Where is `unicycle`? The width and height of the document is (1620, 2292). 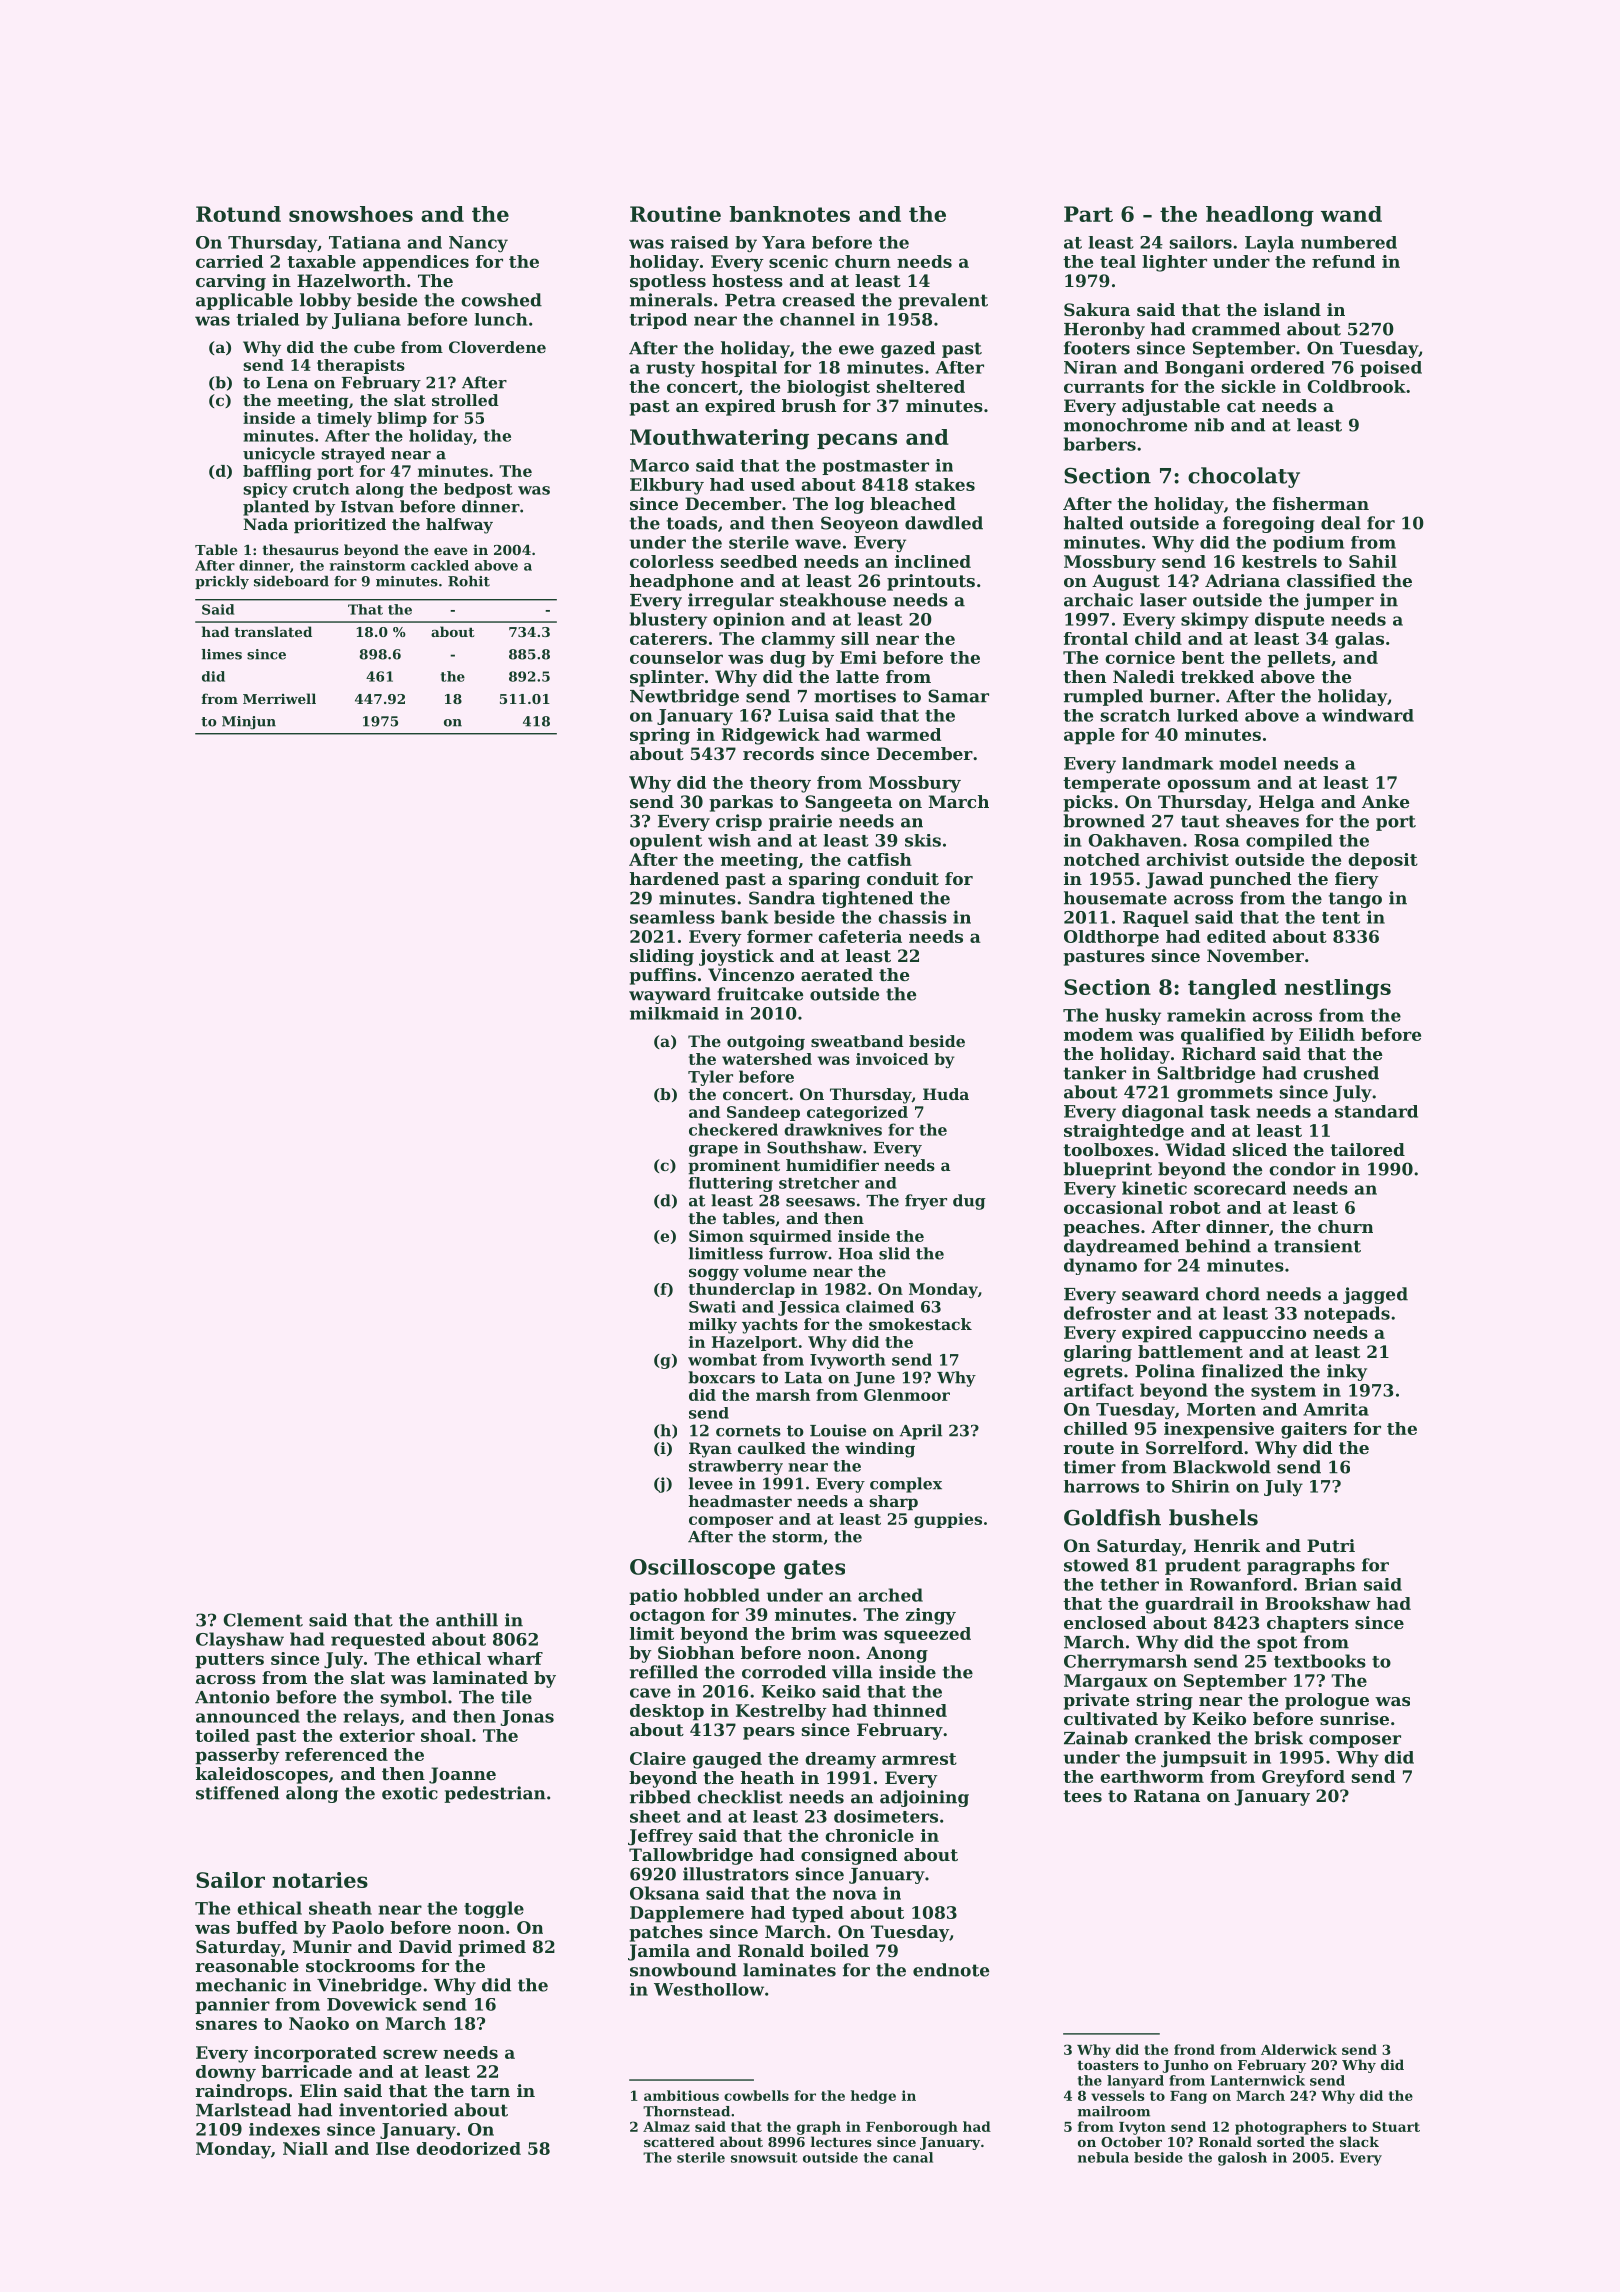
unicycle is located at coordinates (279, 455).
